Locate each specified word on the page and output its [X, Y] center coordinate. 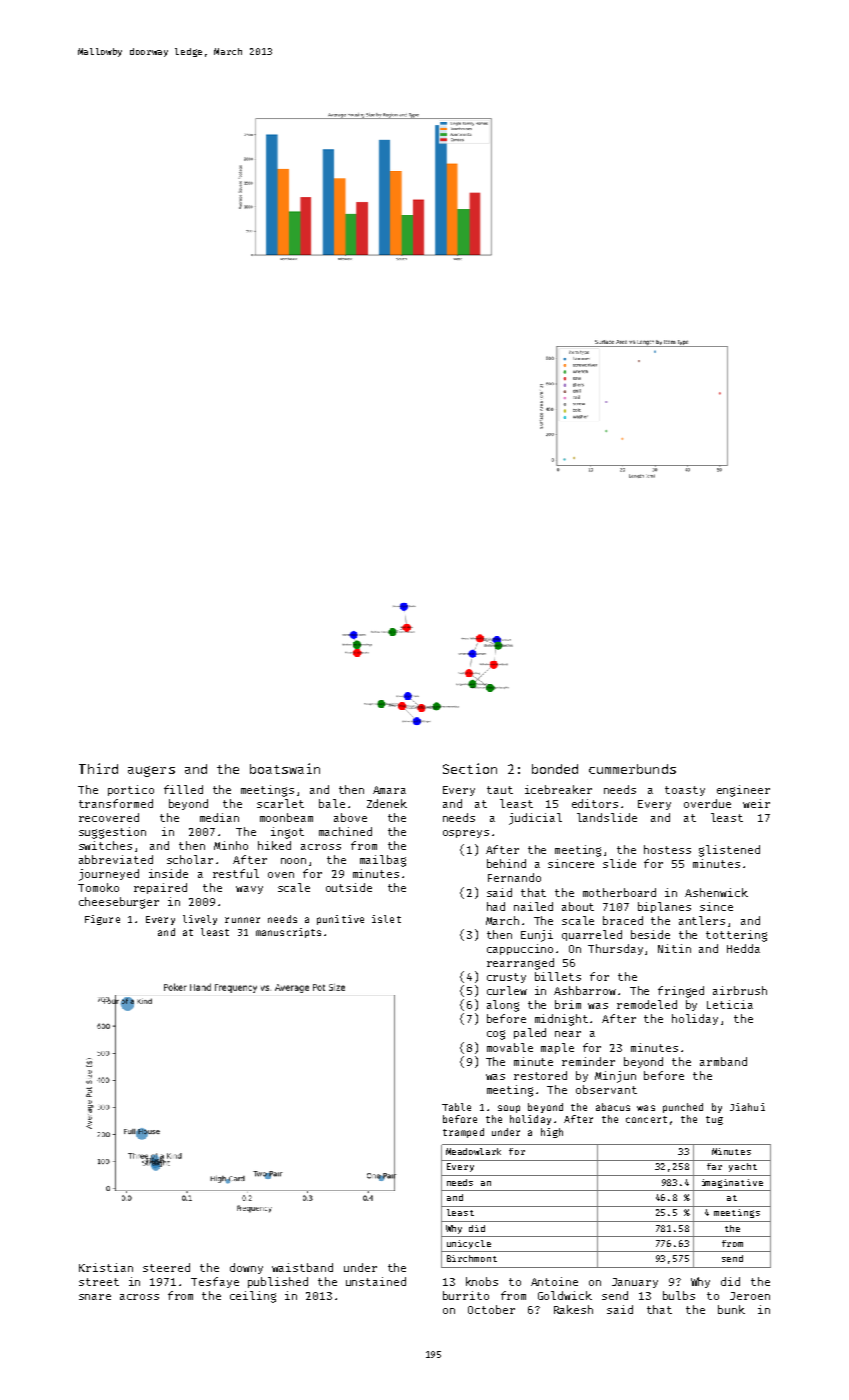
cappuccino [520, 949]
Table [456, 1107]
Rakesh [573, 1309]
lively [200, 920]
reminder [588, 1061]
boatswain [285, 768]
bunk [731, 1309]
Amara [389, 790]
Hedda [743, 948]
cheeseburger [119, 903]
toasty [685, 791]
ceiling [253, 1297]
